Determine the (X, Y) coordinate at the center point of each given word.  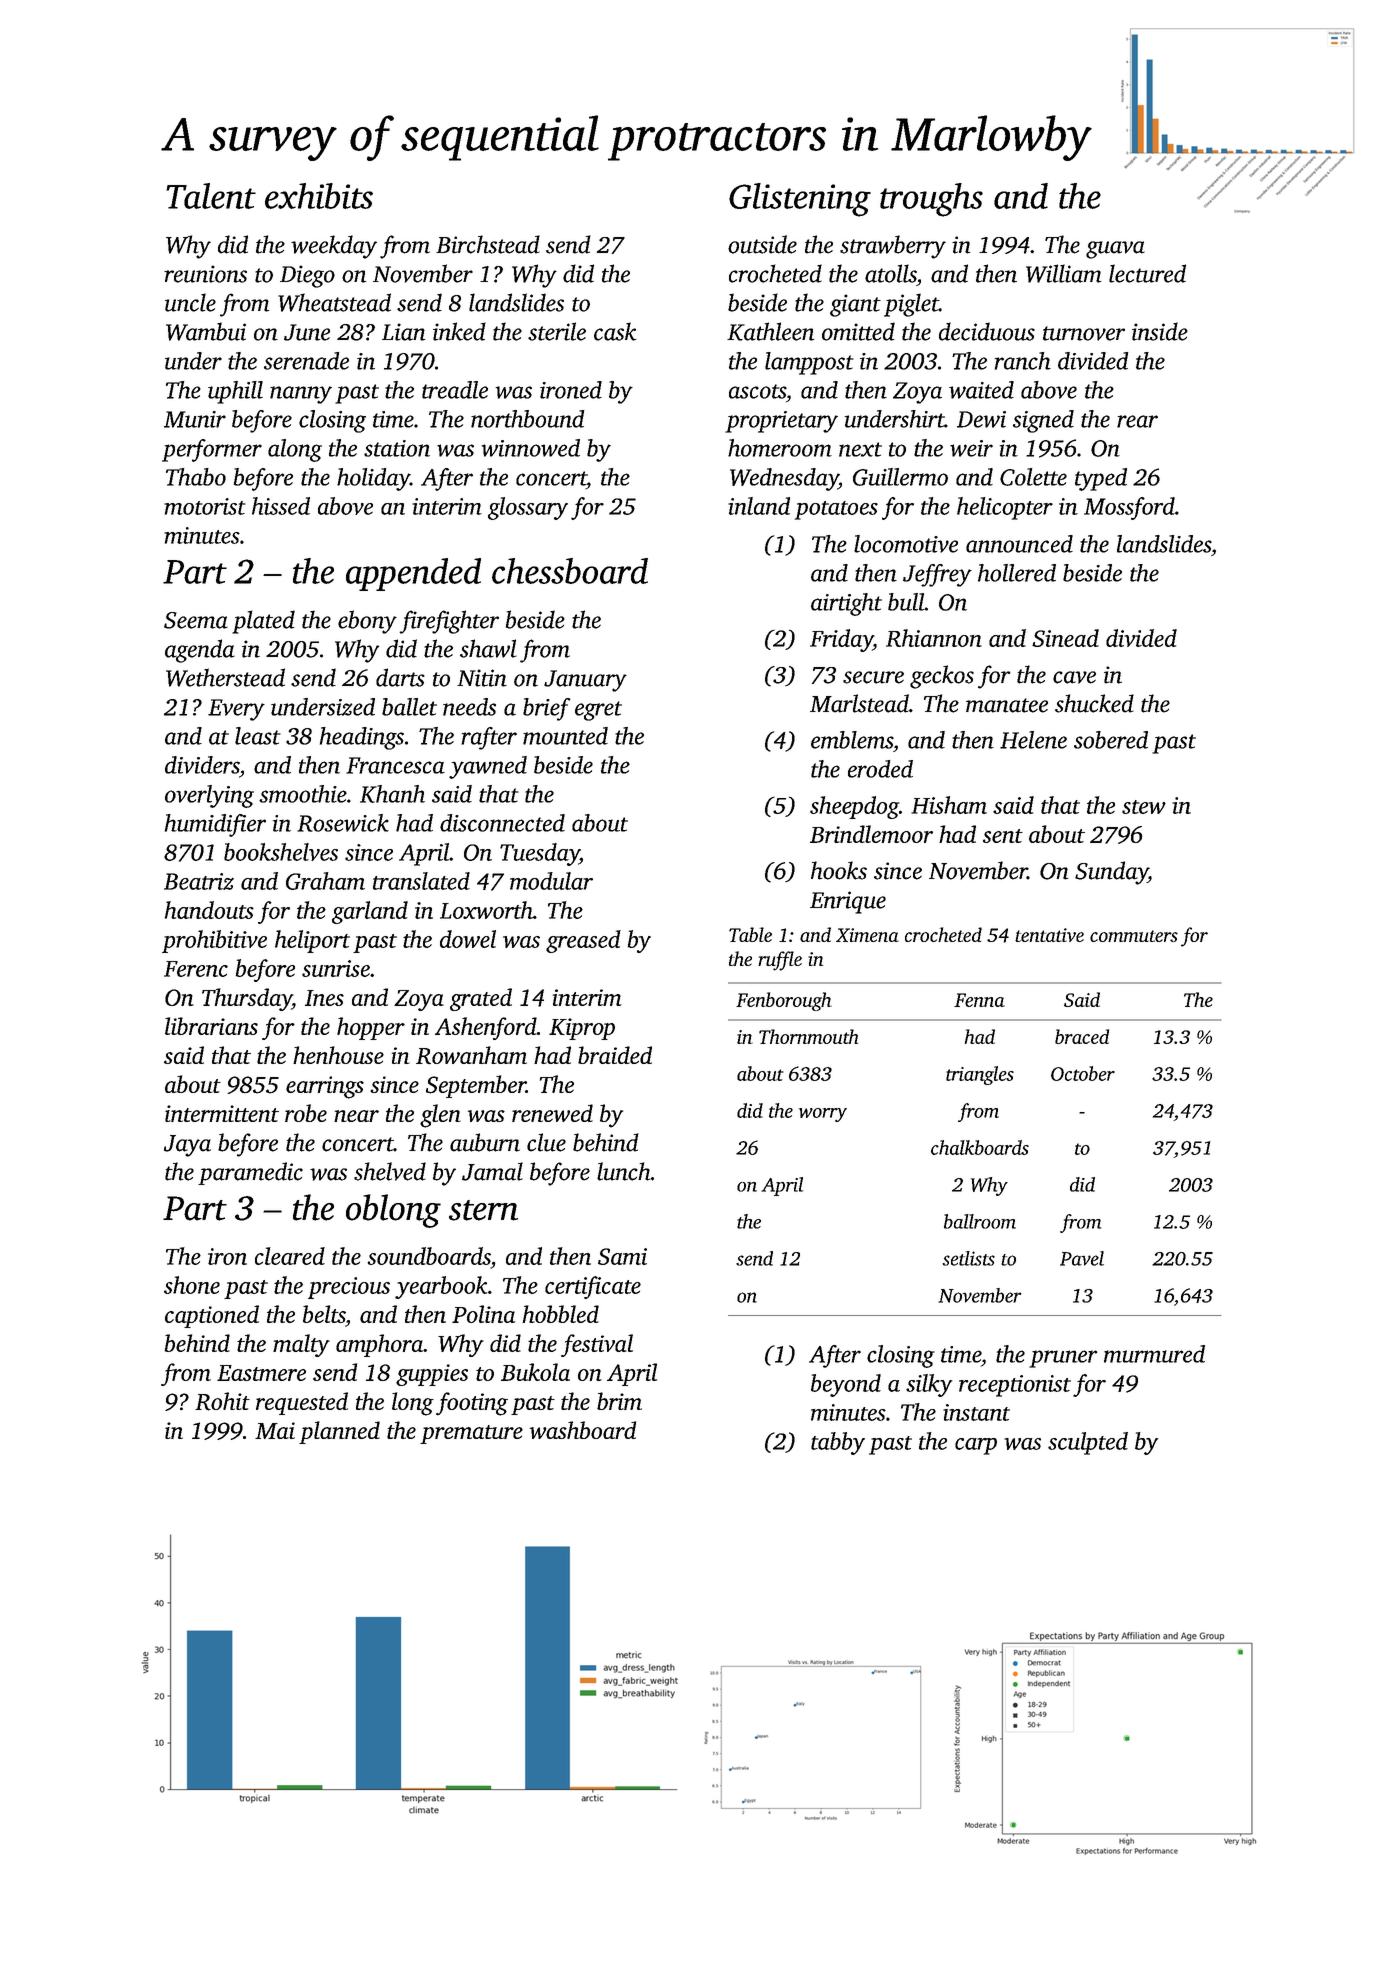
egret (598, 711)
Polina (483, 1314)
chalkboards (980, 1147)
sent (1003, 836)
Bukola (535, 1372)
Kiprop (582, 1029)
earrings (325, 1087)
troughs (931, 200)
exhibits (319, 196)
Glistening (800, 200)
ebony (367, 622)
